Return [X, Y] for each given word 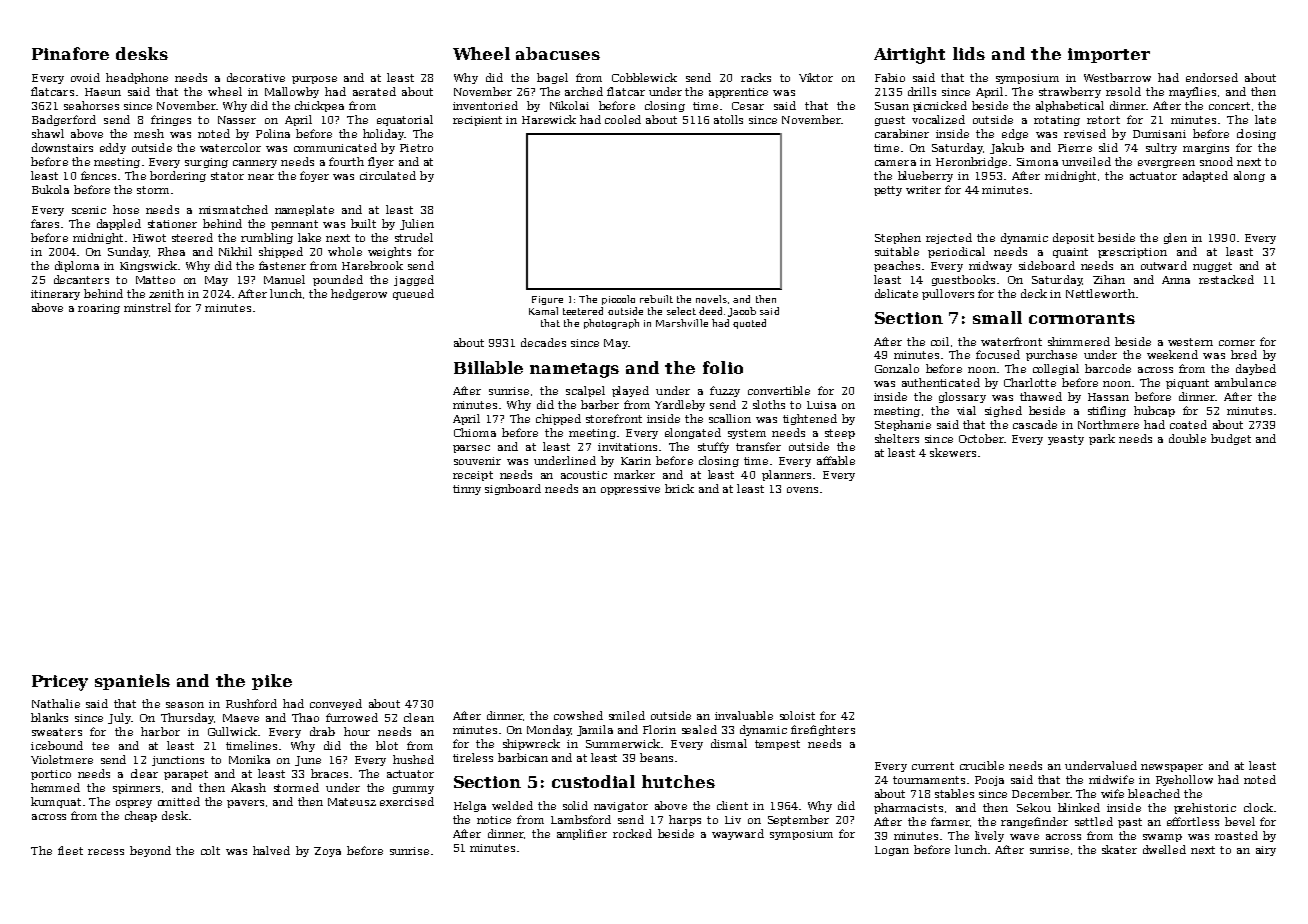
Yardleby [680, 405]
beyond [150, 851]
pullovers [948, 294]
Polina [273, 133]
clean [419, 717]
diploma [77, 266]
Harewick [549, 119]
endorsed [1212, 77]
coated [1188, 424]
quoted [749, 324]
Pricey [60, 683]
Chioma [475, 432]
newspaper [1172, 768]
